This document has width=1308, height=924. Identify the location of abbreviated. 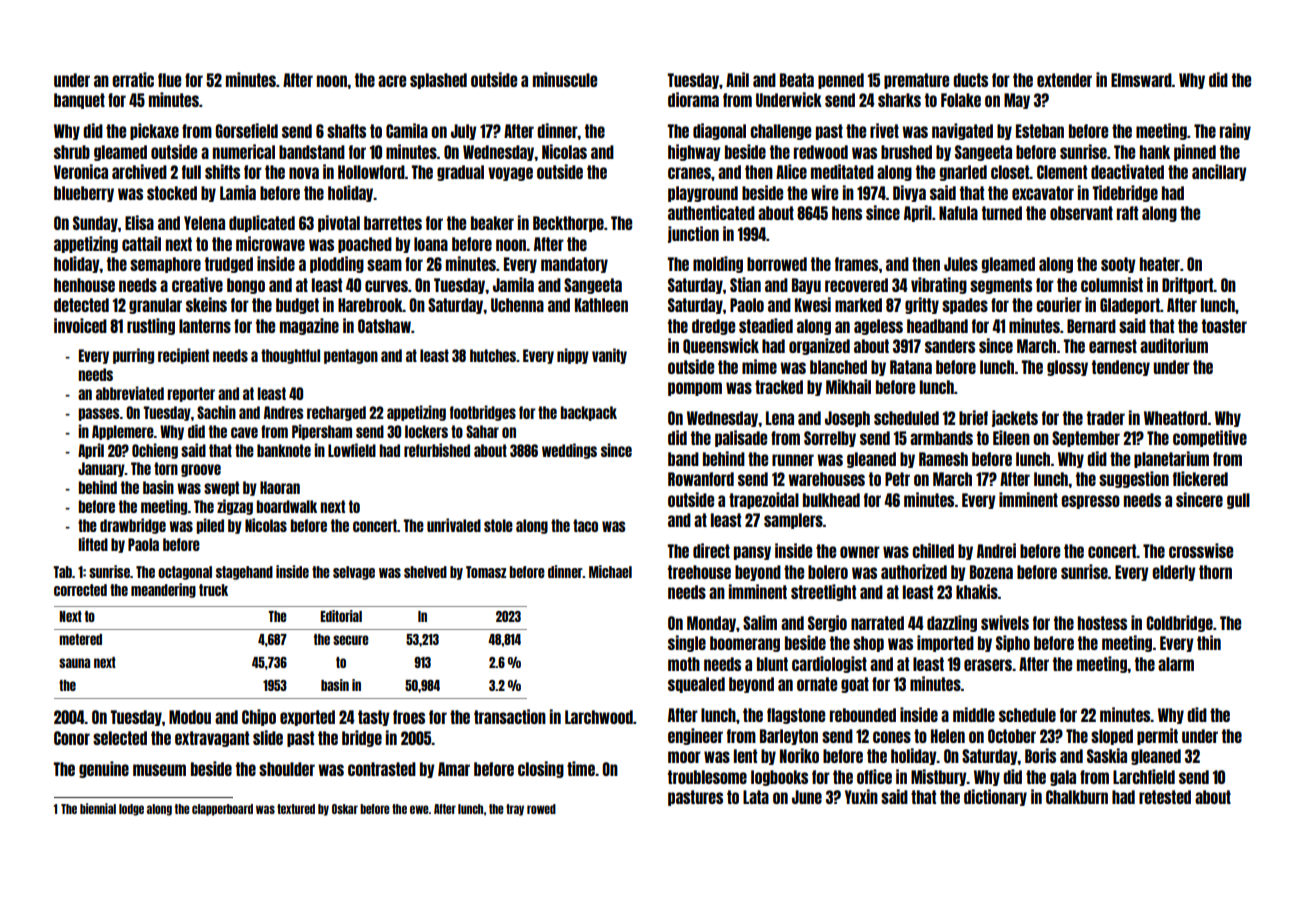
(130, 393).
